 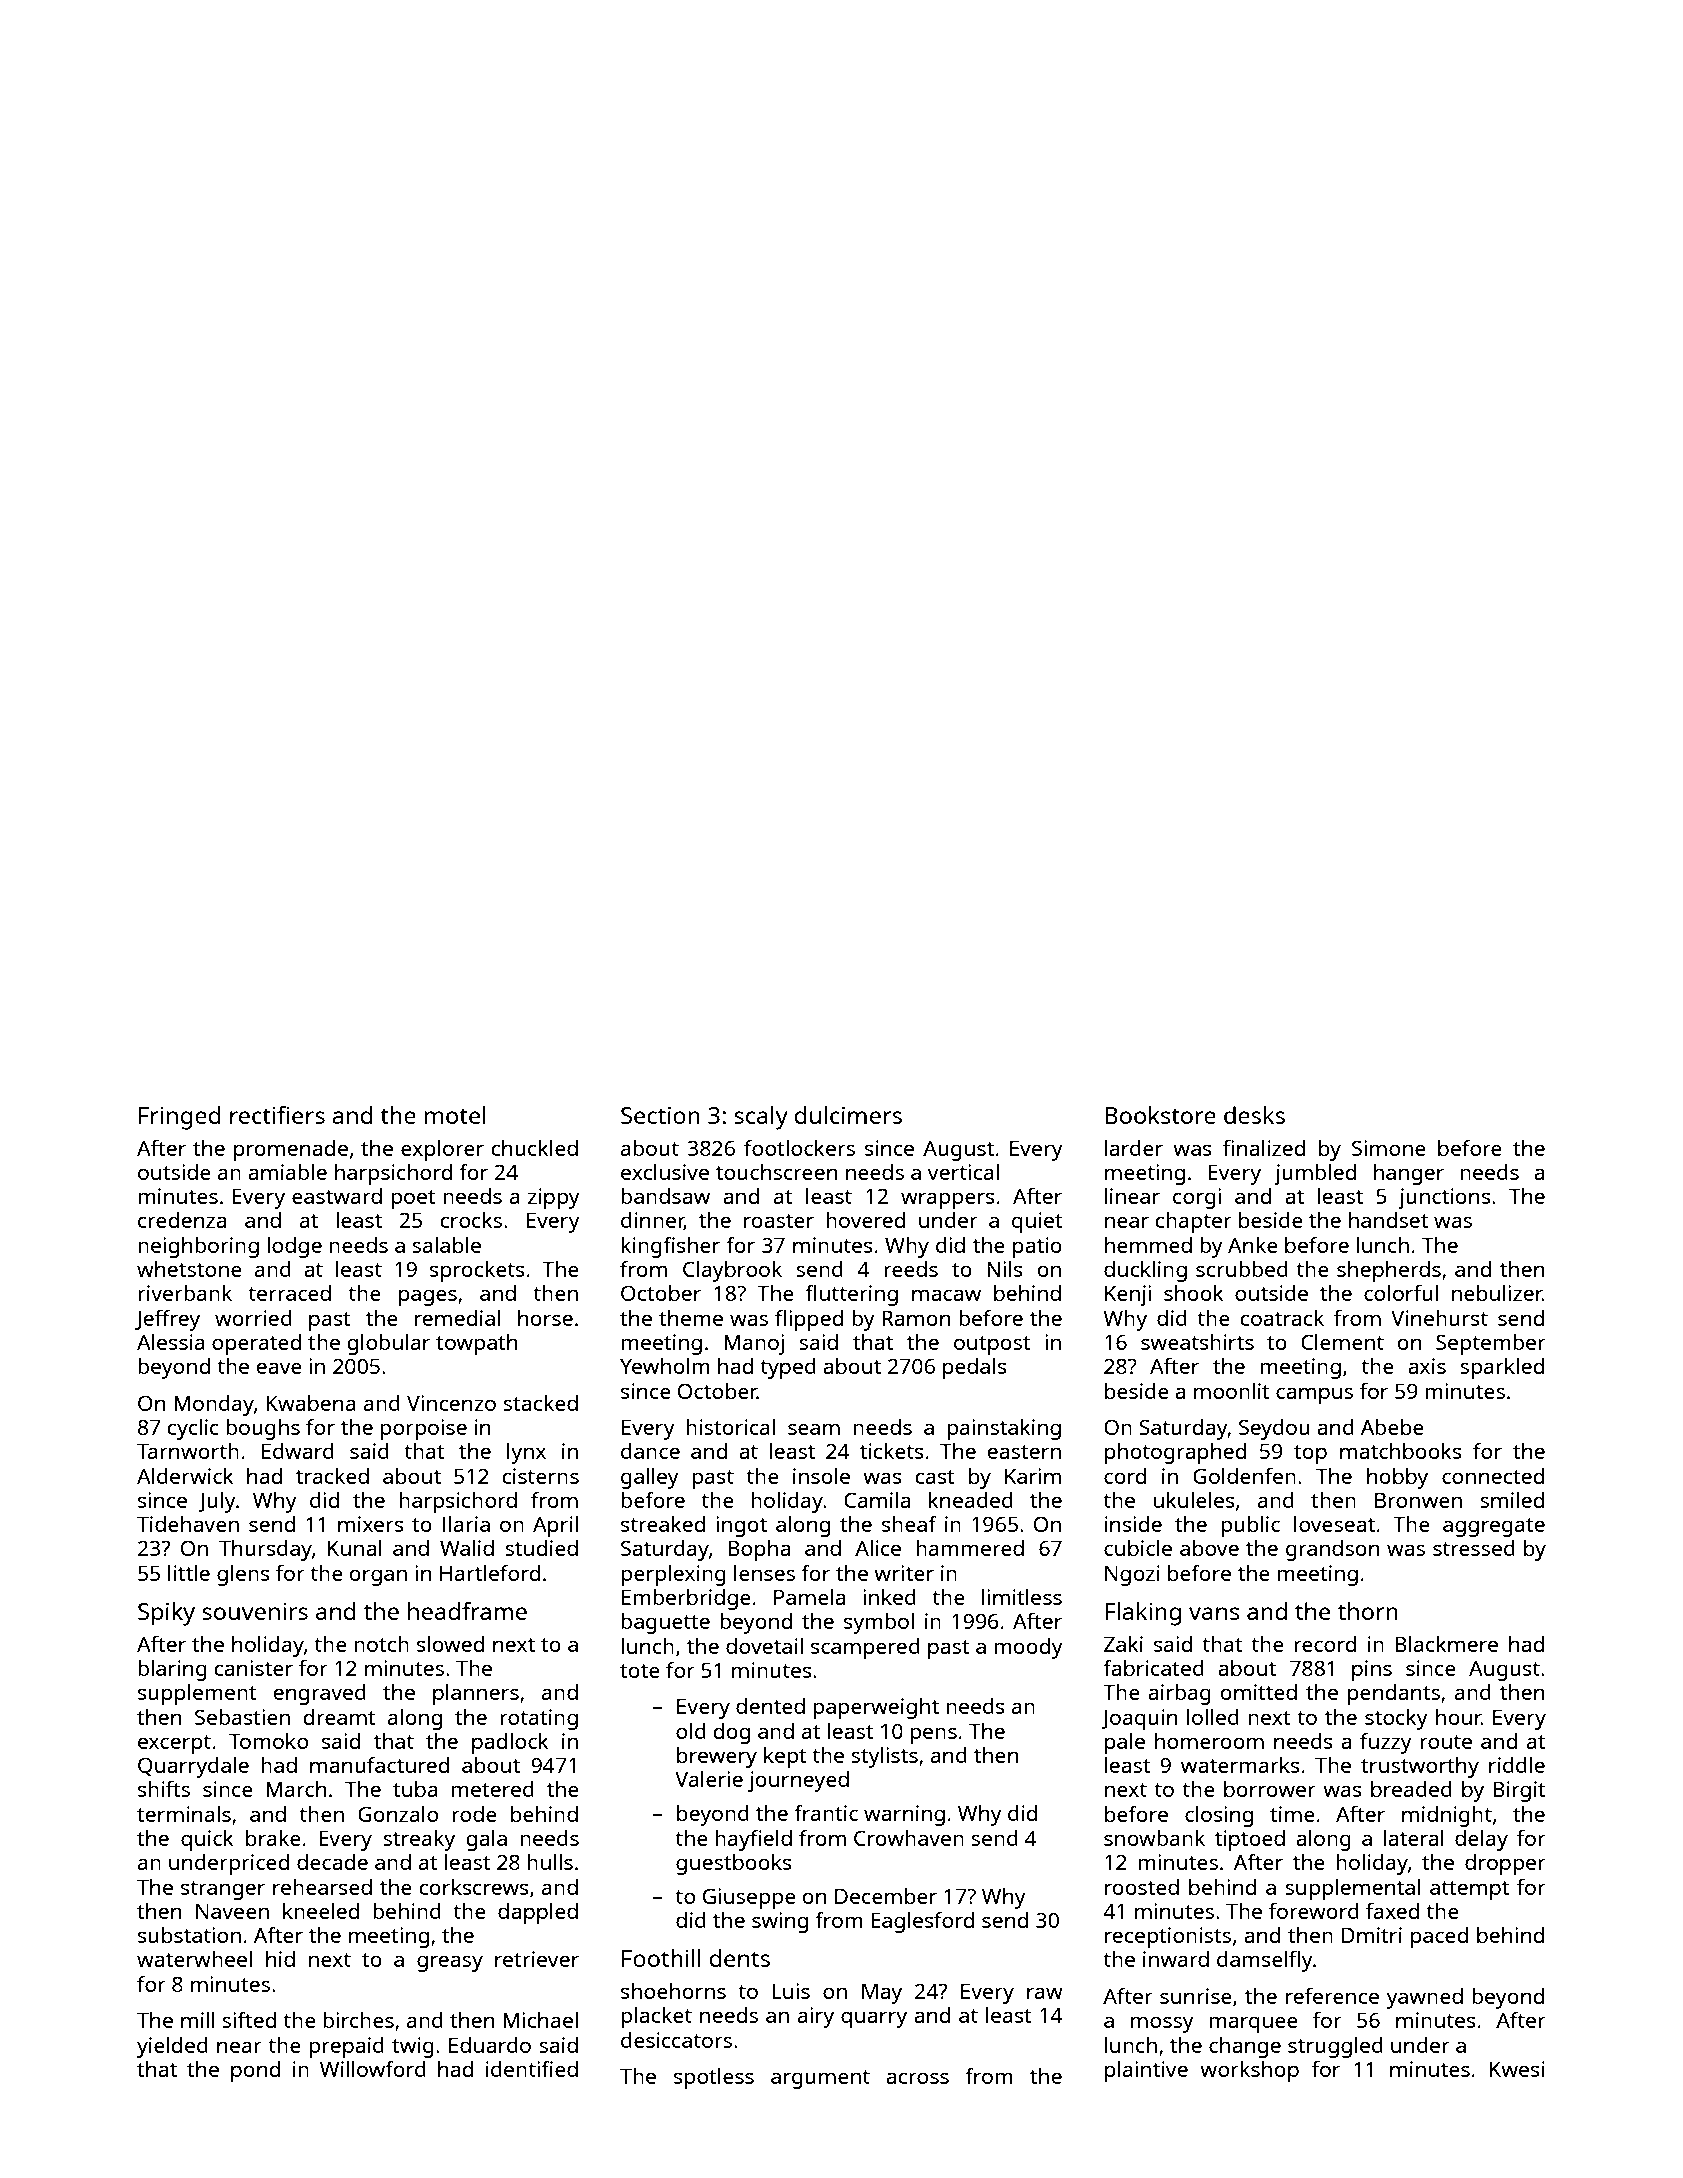 What do you see at coordinates (665, 1366) in the page?
I see `Yewholm` at bounding box center [665, 1366].
